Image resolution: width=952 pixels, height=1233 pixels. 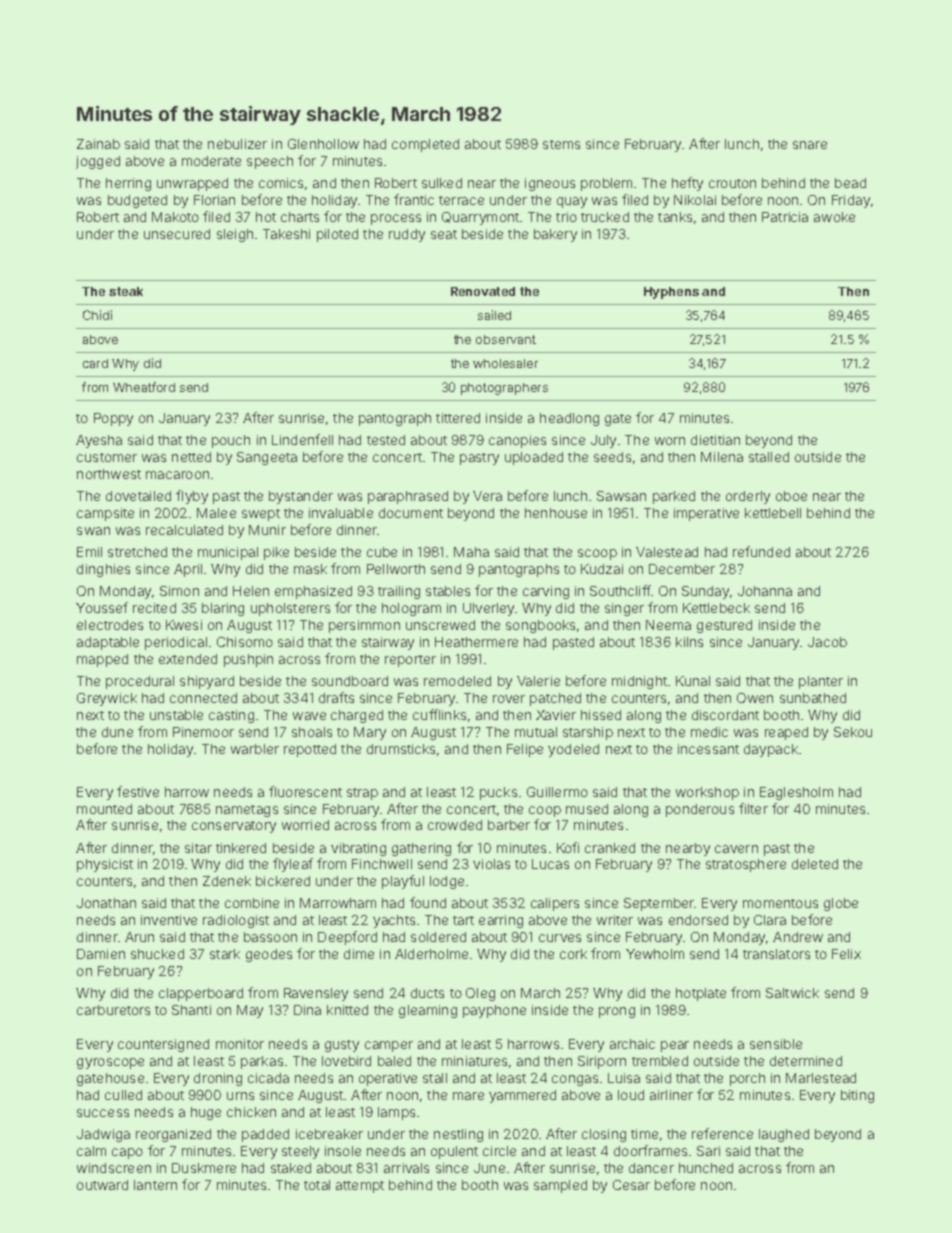 What do you see at coordinates (471, 552) in the screenshot?
I see `Maha` at bounding box center [471, 552].
